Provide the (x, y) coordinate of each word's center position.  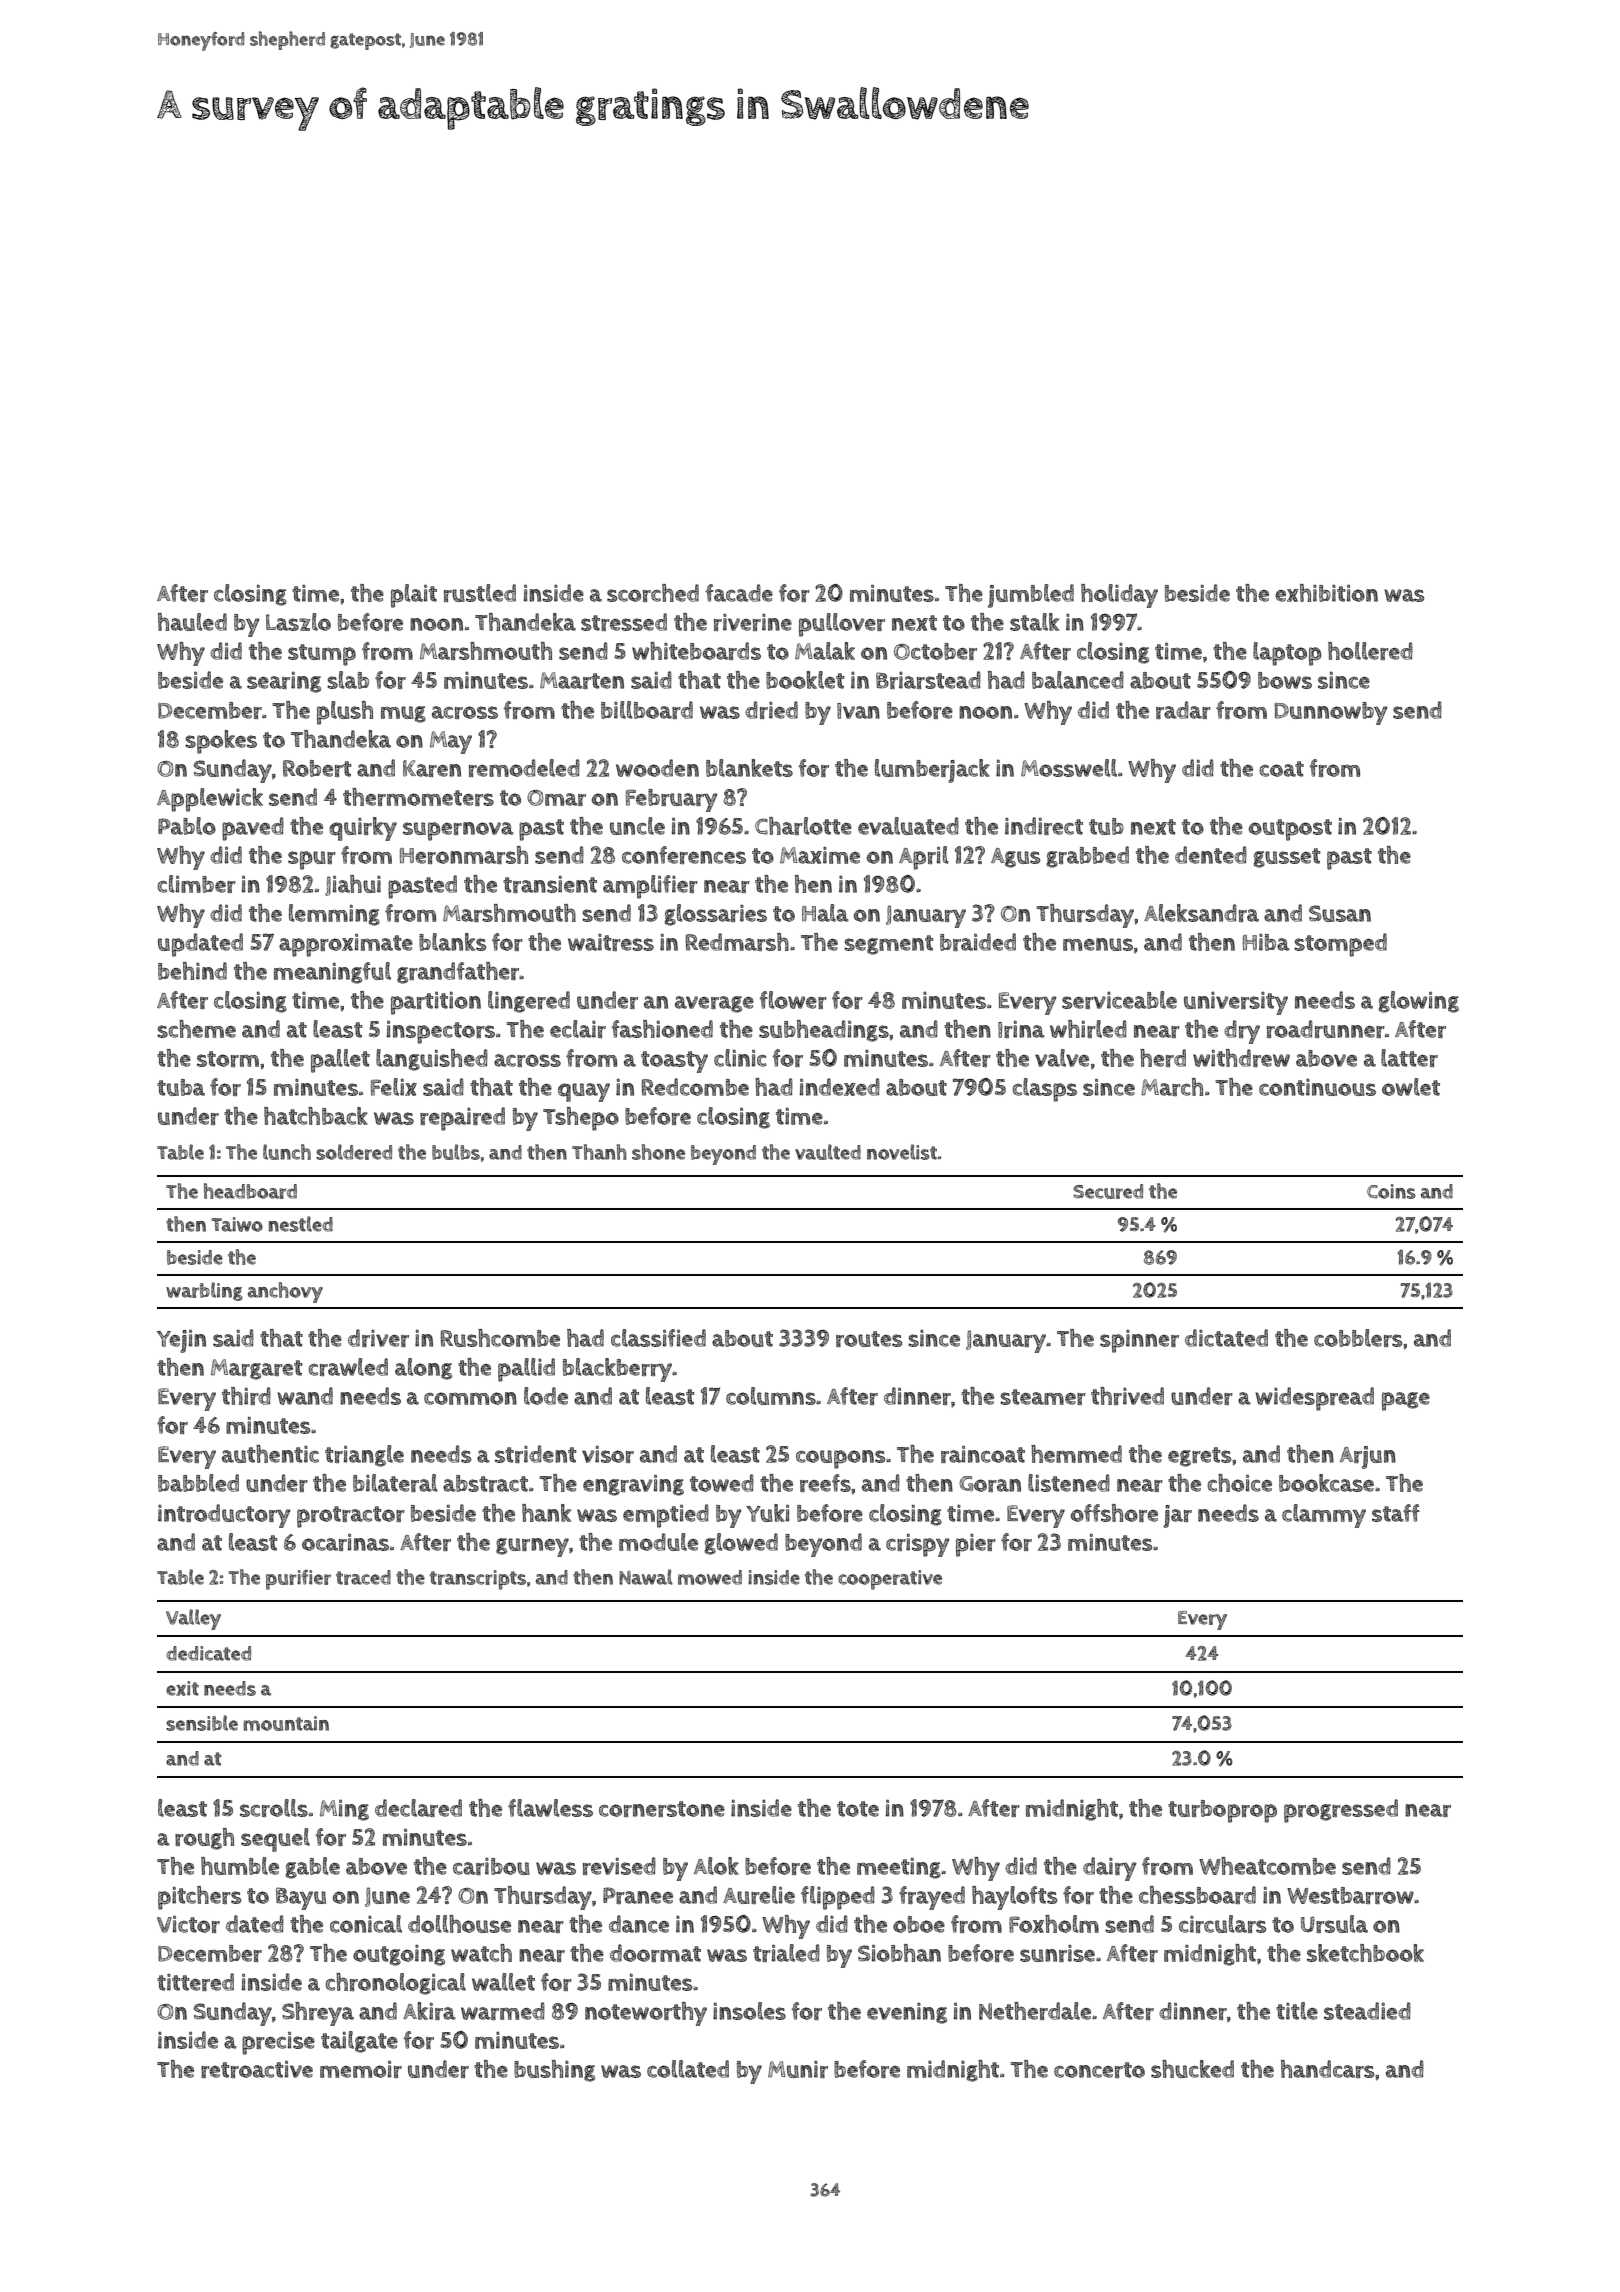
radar (1183, 710)
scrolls (274, 1808)
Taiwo (237, 1224)
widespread (1314, 1399)
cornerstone (662, 1809)
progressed (1341, 1811)
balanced (1078, 680)
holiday (1119, 596)
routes (869, 1339)
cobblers (1358, 1338)
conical (366, 1924)
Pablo (187, 826)
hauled (192, 622)
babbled (198, 1483)
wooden (657, 768)
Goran (990, 1484)
